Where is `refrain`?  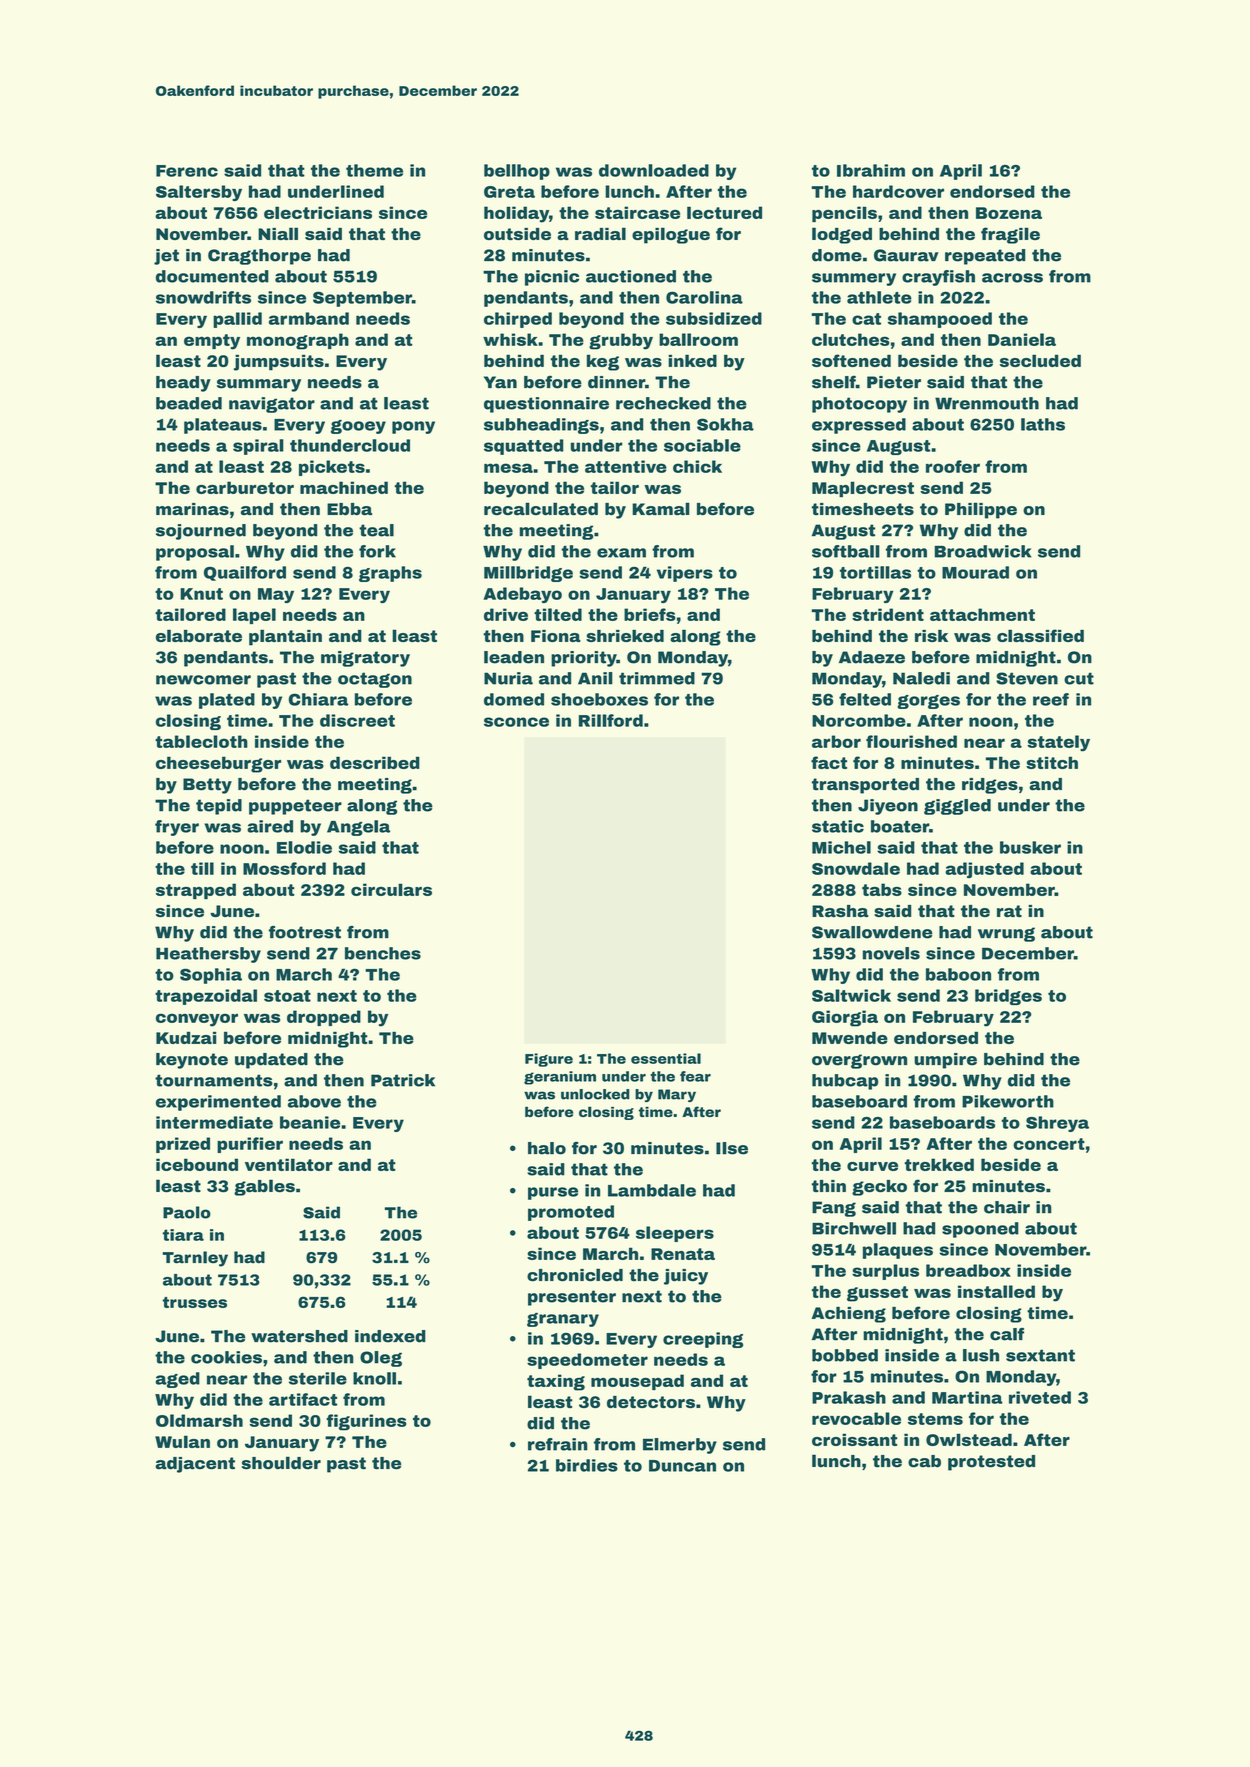
refrain is located at coordinates (558, 1444).
